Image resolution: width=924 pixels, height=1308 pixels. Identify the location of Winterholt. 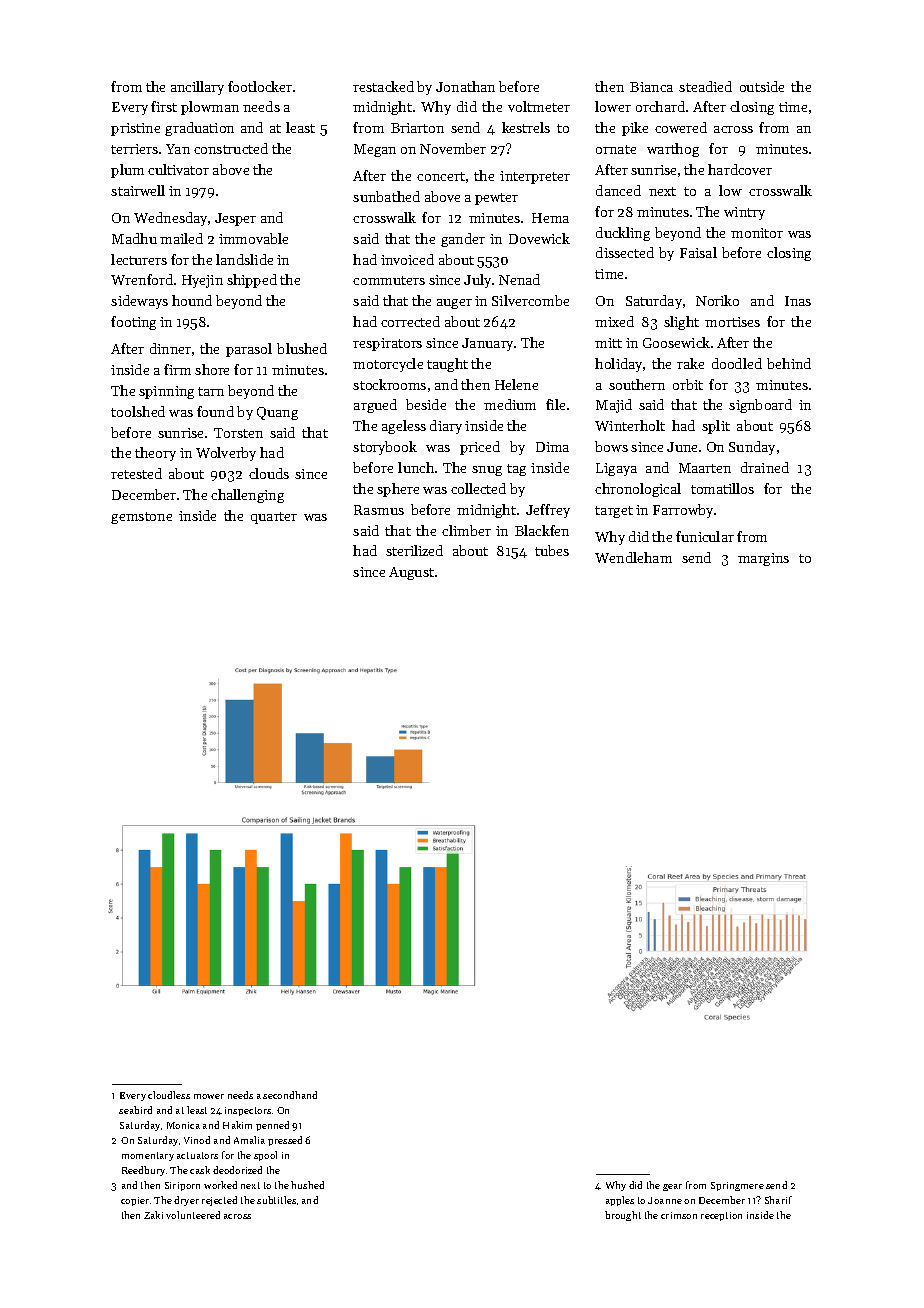
(630, 425).
